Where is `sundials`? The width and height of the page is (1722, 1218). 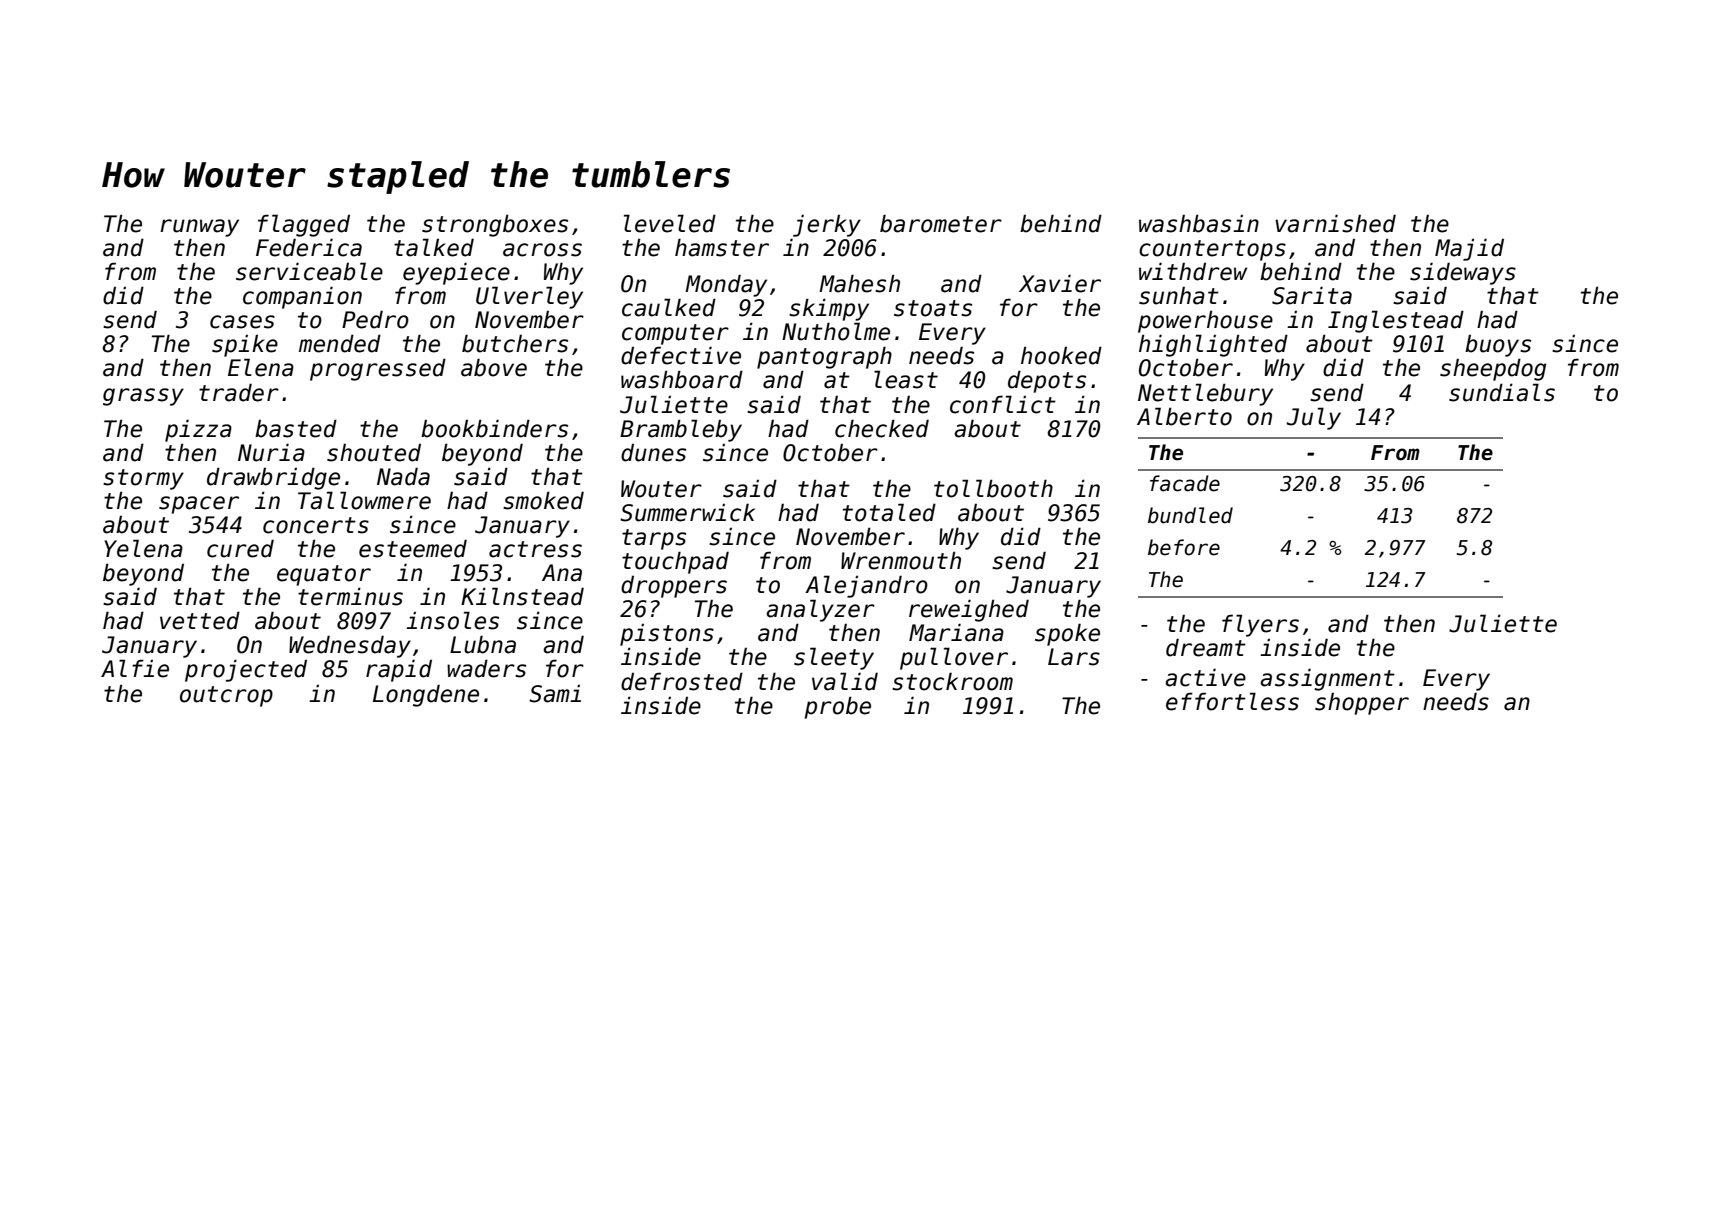 sundials is located at coordinates (1502, 392).
